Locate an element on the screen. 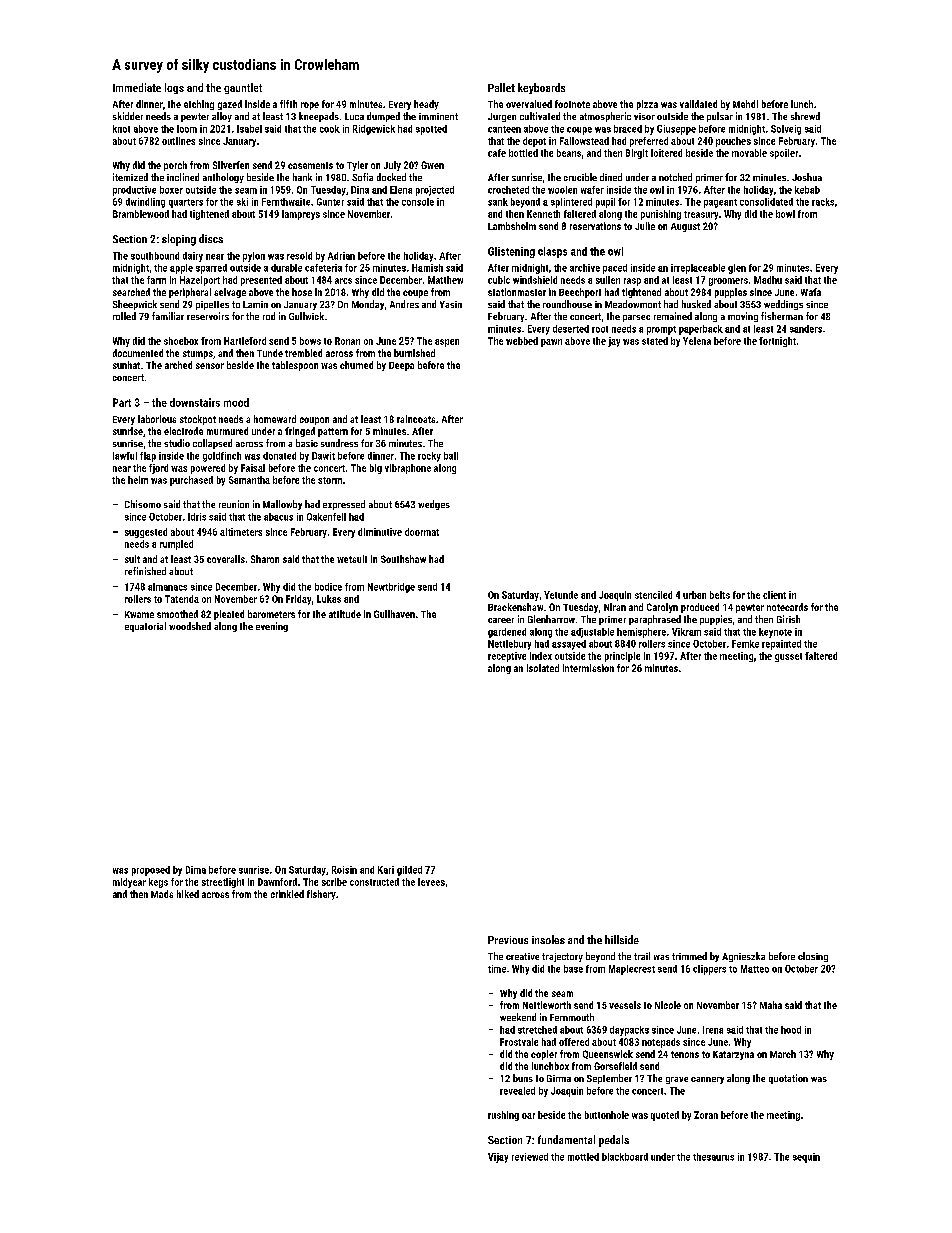 The height and width of the screenshot is (1233, 952). helm is located at coordinates (138, 480).
